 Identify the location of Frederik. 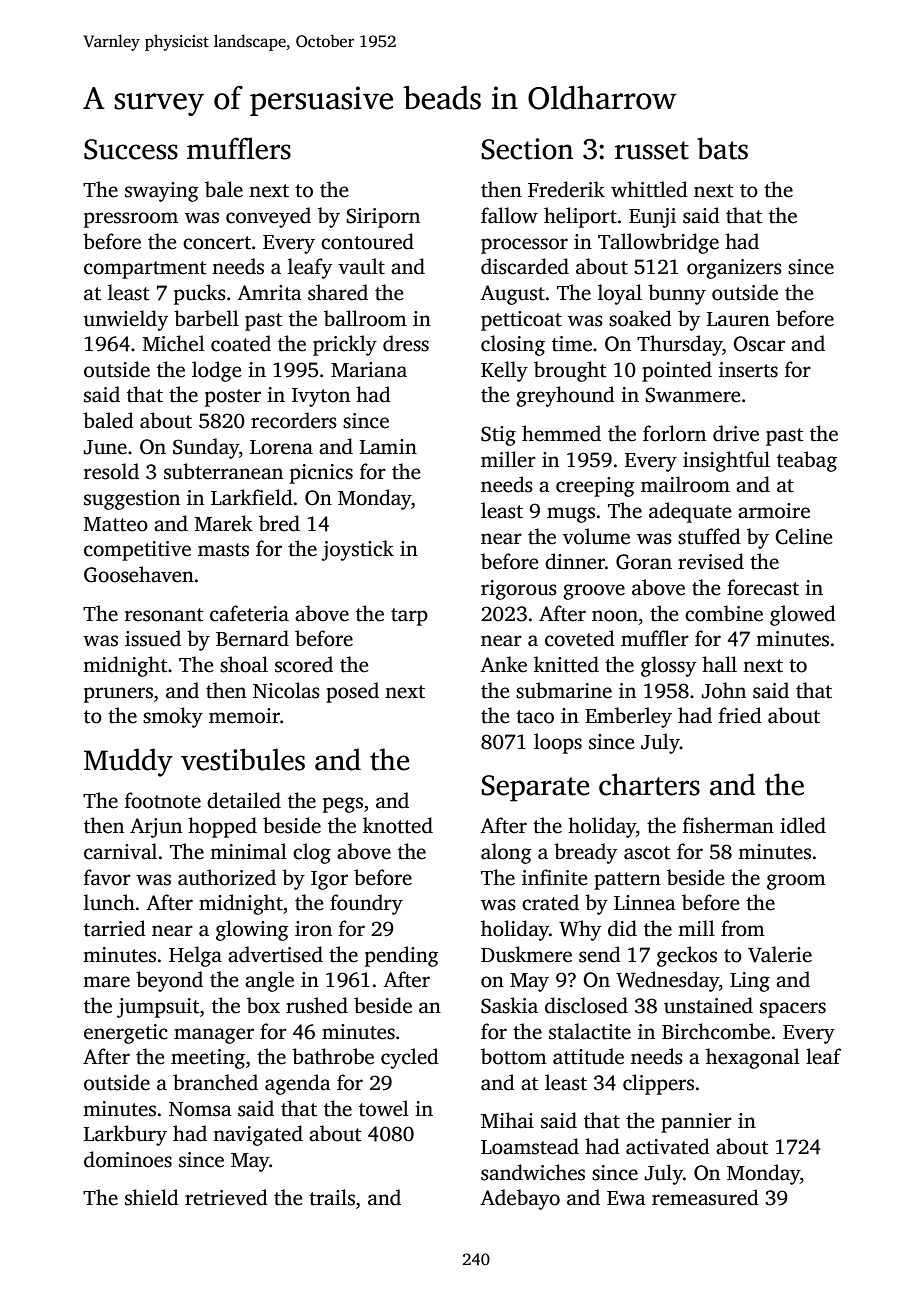
(566, 189).
